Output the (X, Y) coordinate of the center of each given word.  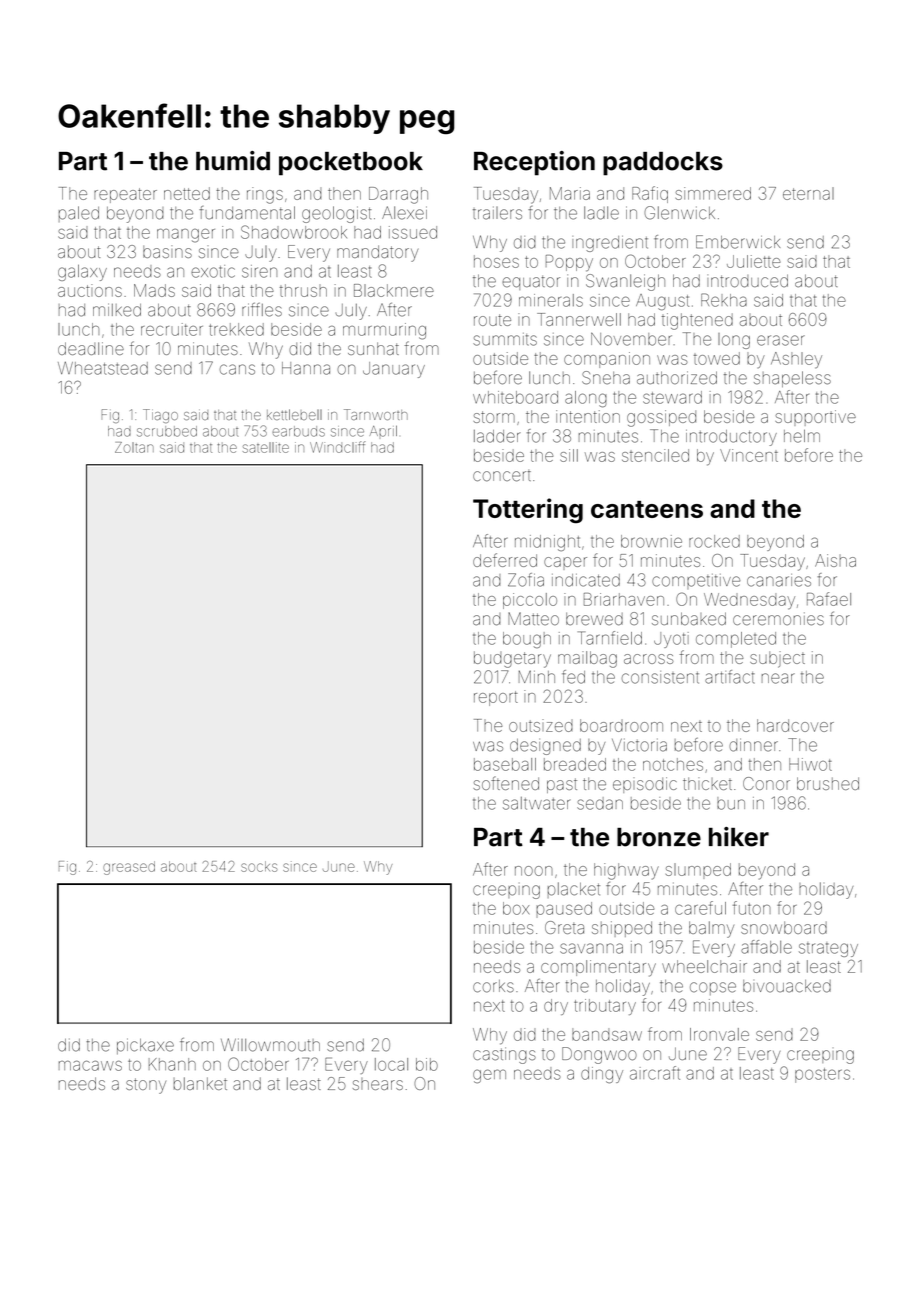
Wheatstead (103, 368)
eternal (808, 193)
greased (129, 868)
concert (502, 476)
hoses (496, 261)
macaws (90, 1066)
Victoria (639, 745)
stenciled (655, 455)
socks (259, 866)
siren (259, 271)
